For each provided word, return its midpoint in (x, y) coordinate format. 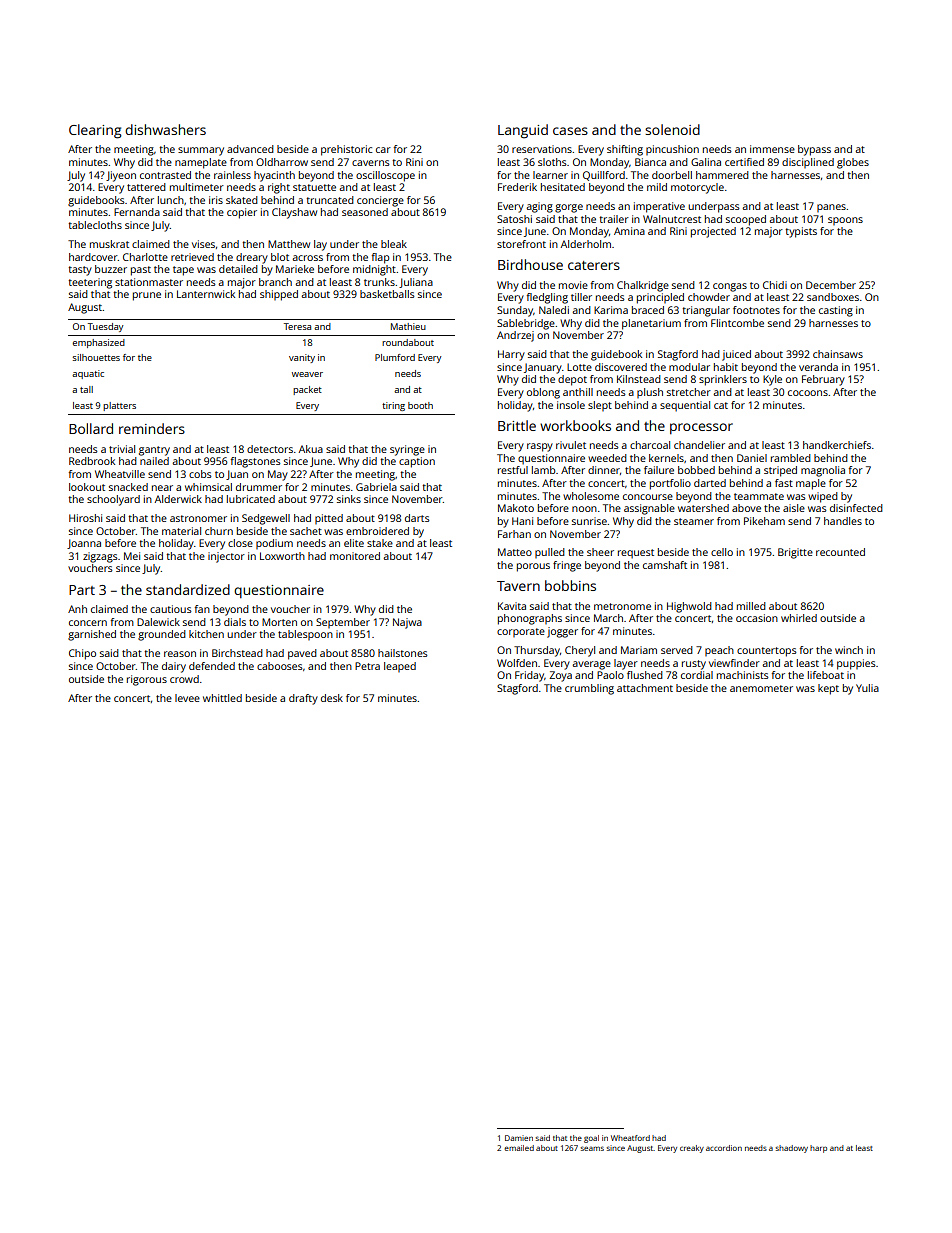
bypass (814, 150)
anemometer (761, 688)
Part (82, 590)
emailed (519, 1148)
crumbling (589, 689)
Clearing (95, 131)
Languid (523, 131)
